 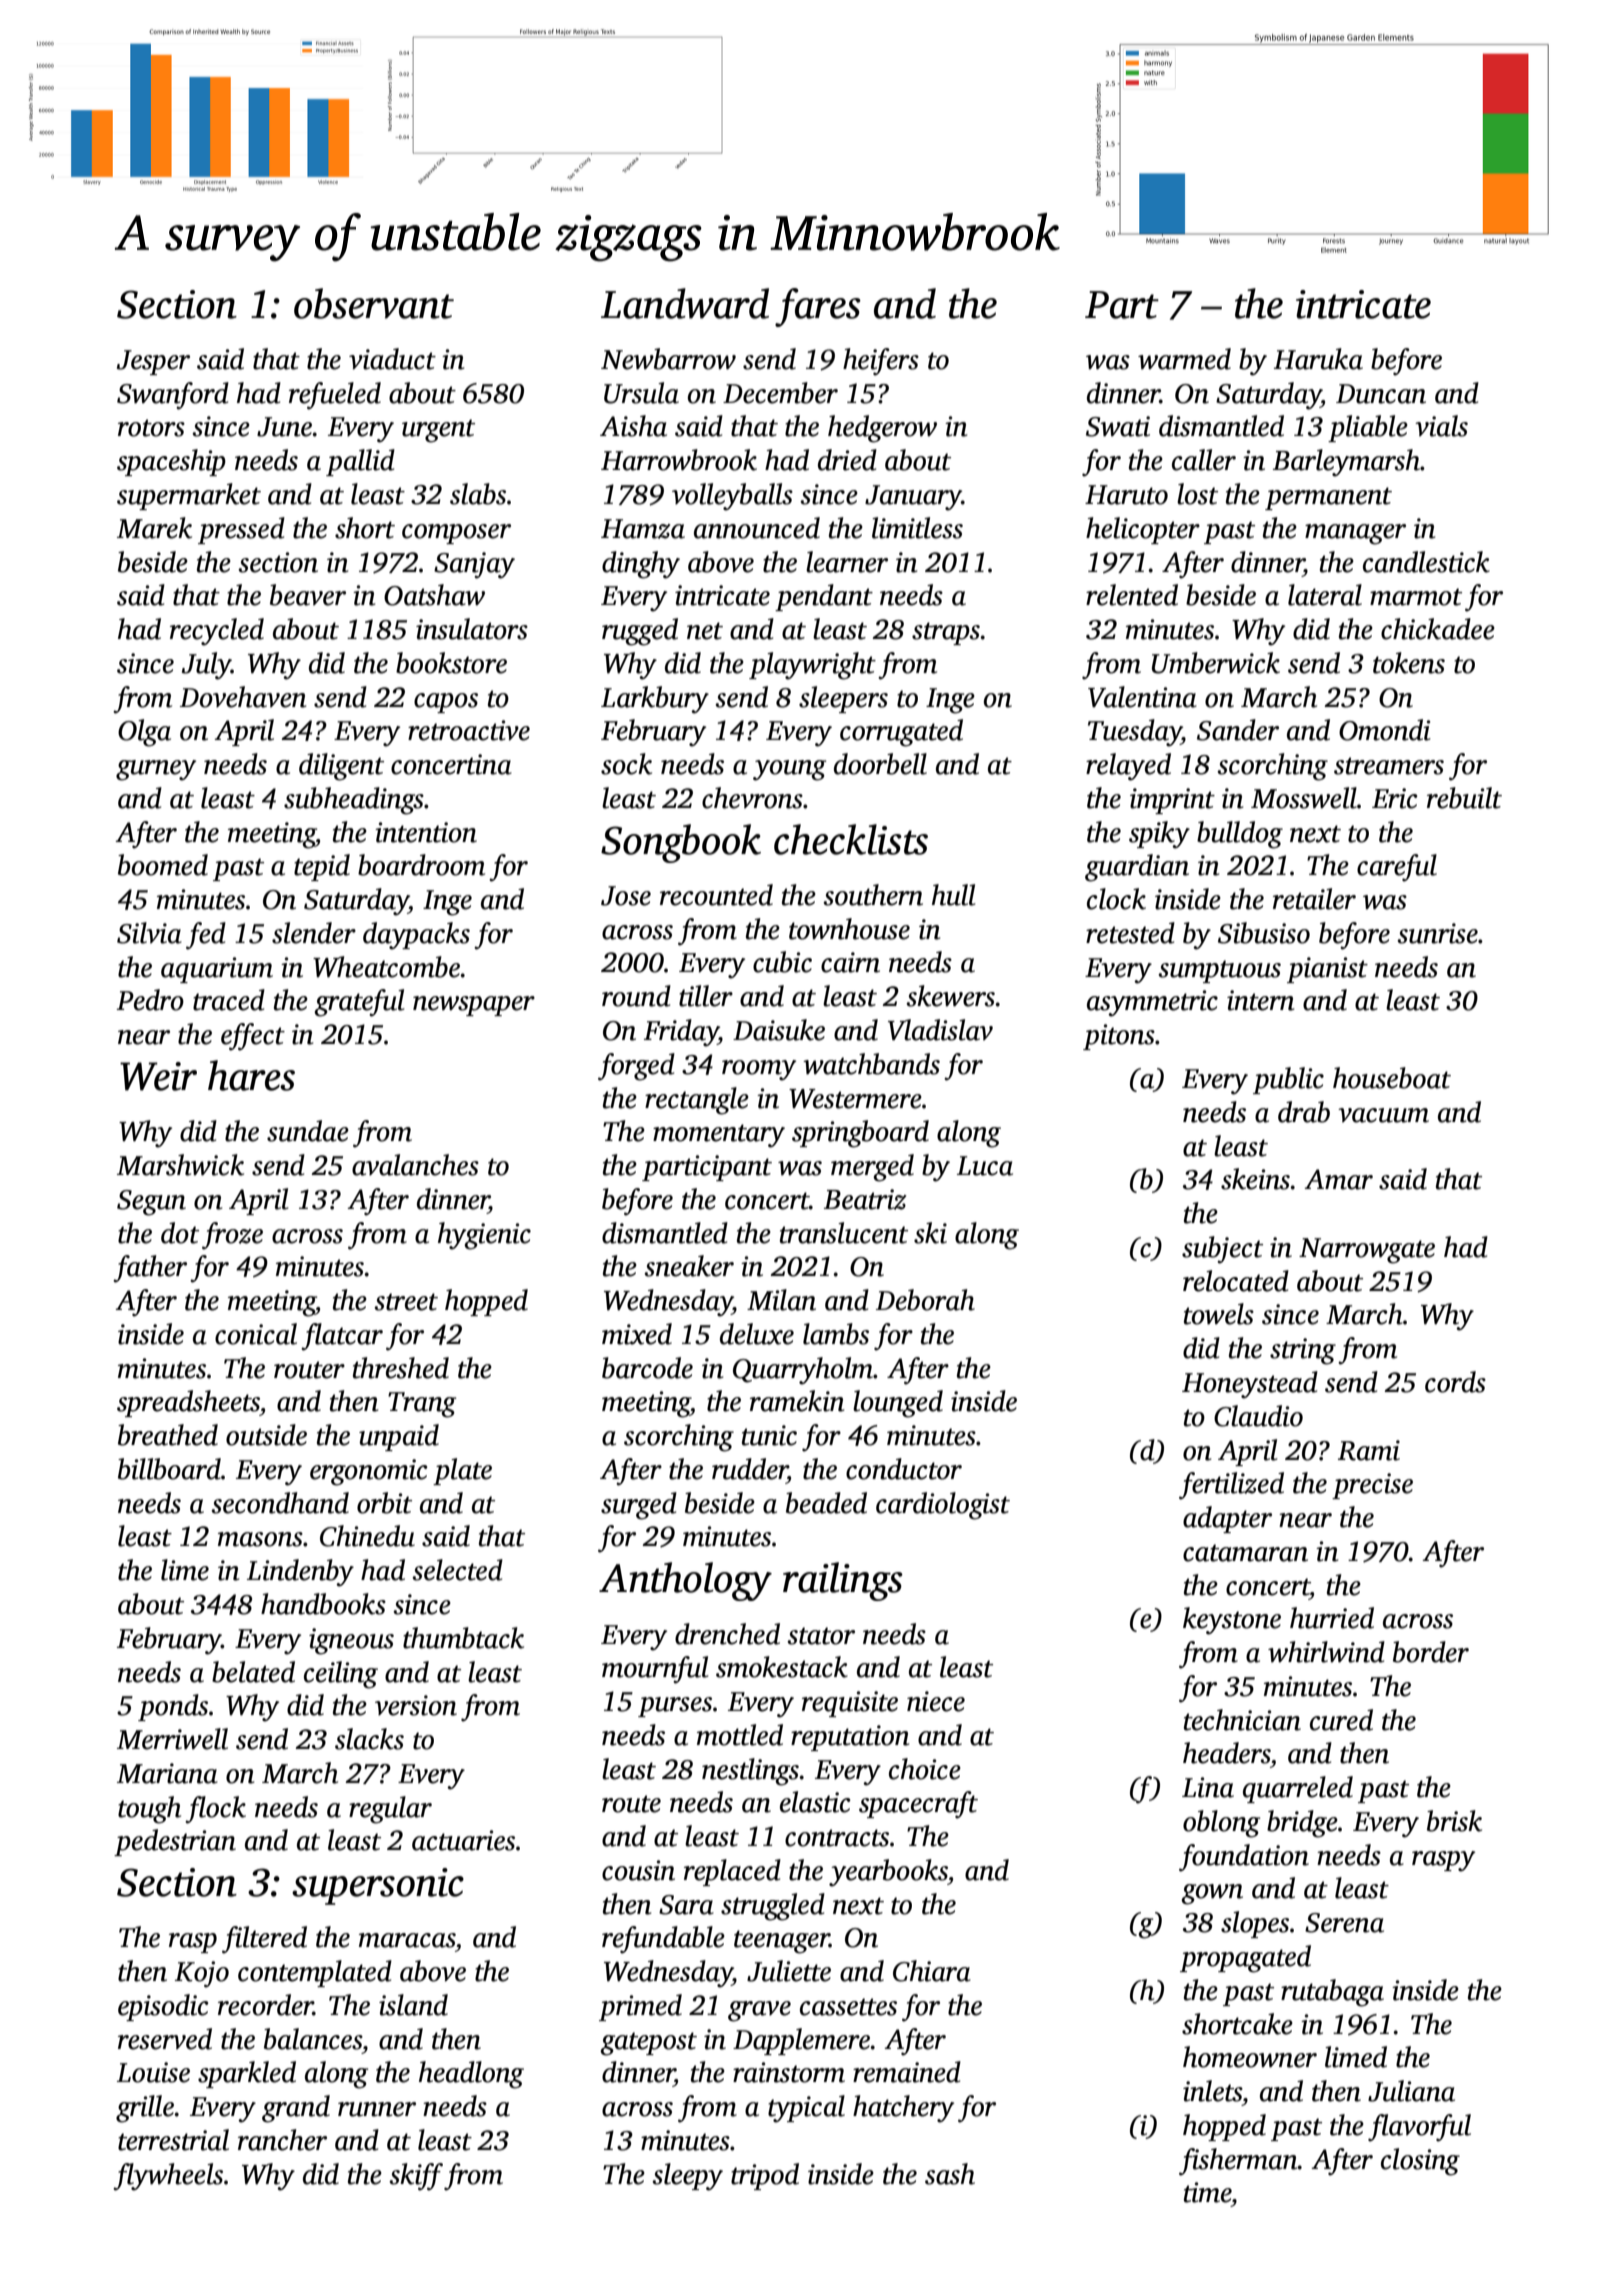 I want to click on skiff, so click(x=416, y=2177).
